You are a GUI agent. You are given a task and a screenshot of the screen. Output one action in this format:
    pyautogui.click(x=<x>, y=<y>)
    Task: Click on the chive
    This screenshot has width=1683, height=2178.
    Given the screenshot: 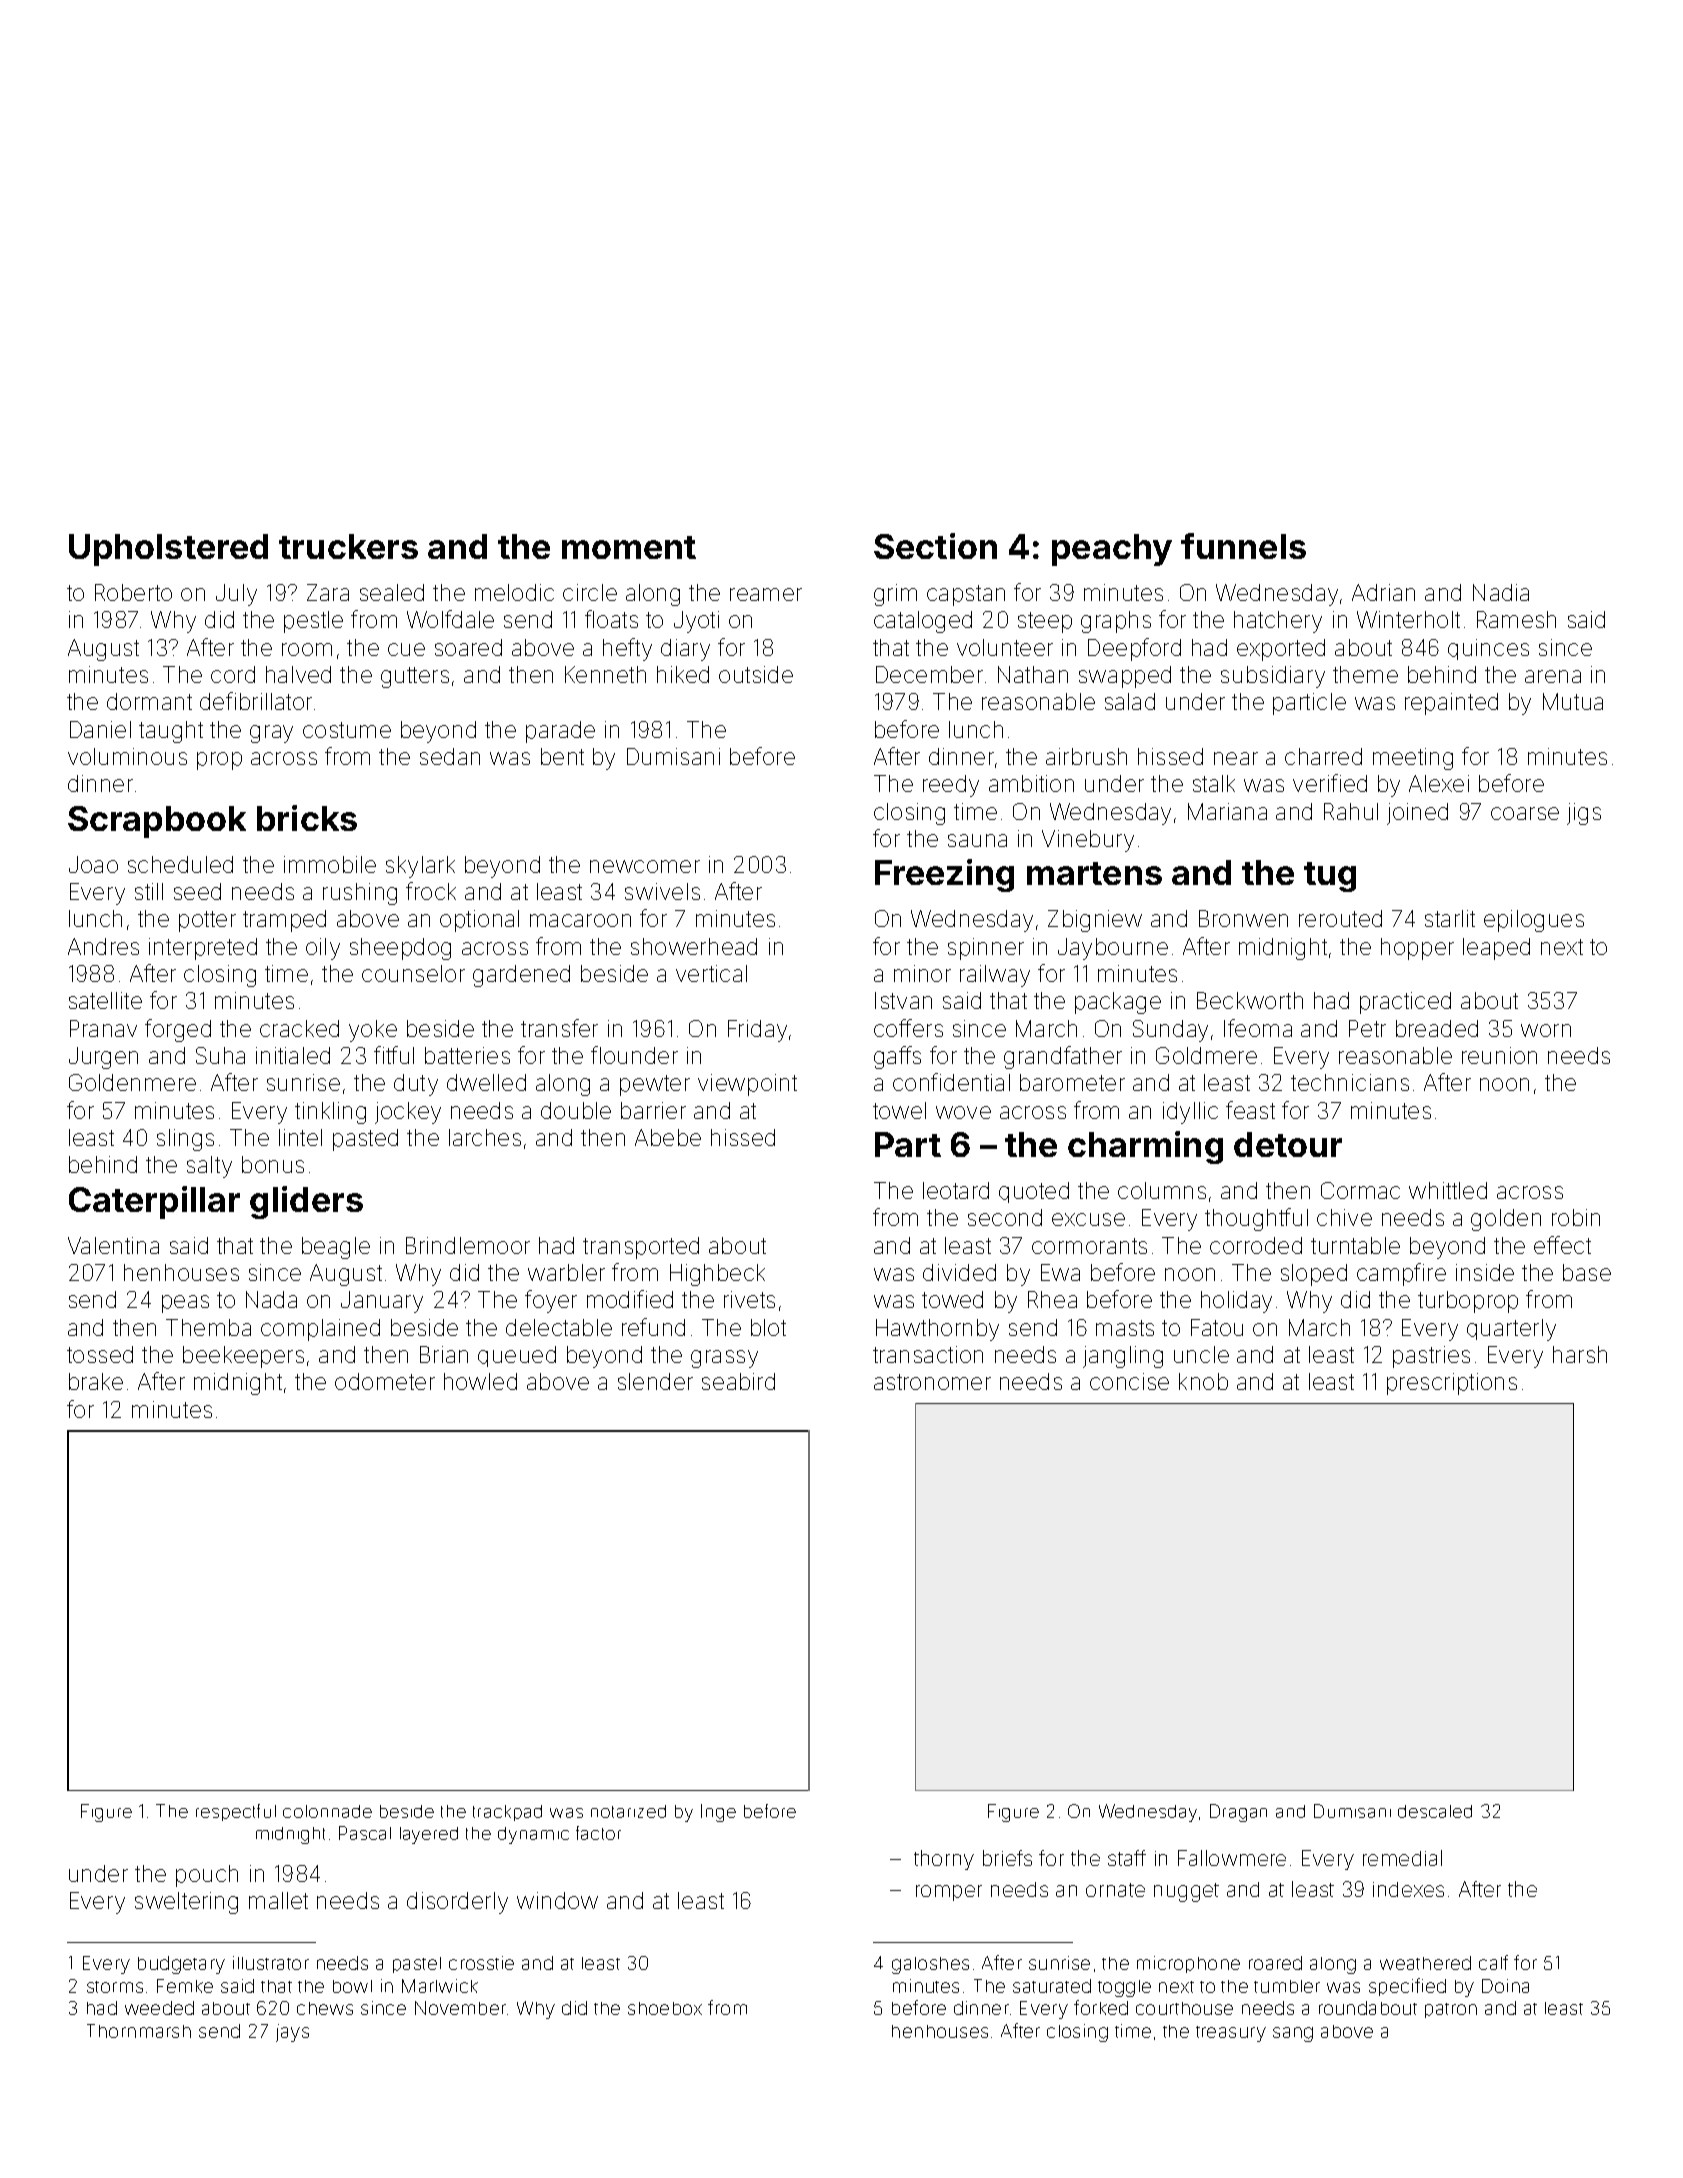 What is the action you would take?
    pyautogui.click(x=1344, y=1217)
